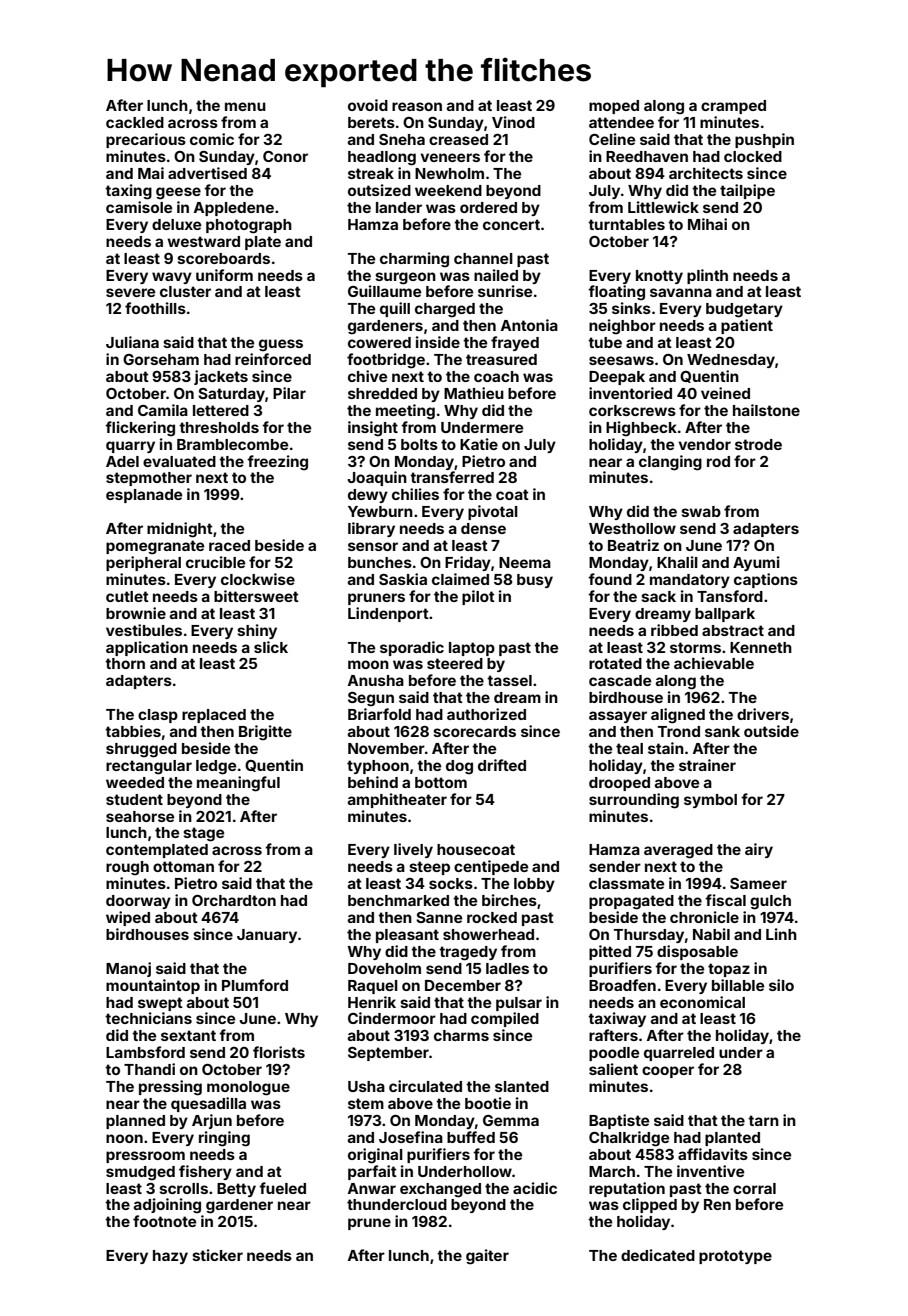  I want to click on stain, so click(666, 748).
